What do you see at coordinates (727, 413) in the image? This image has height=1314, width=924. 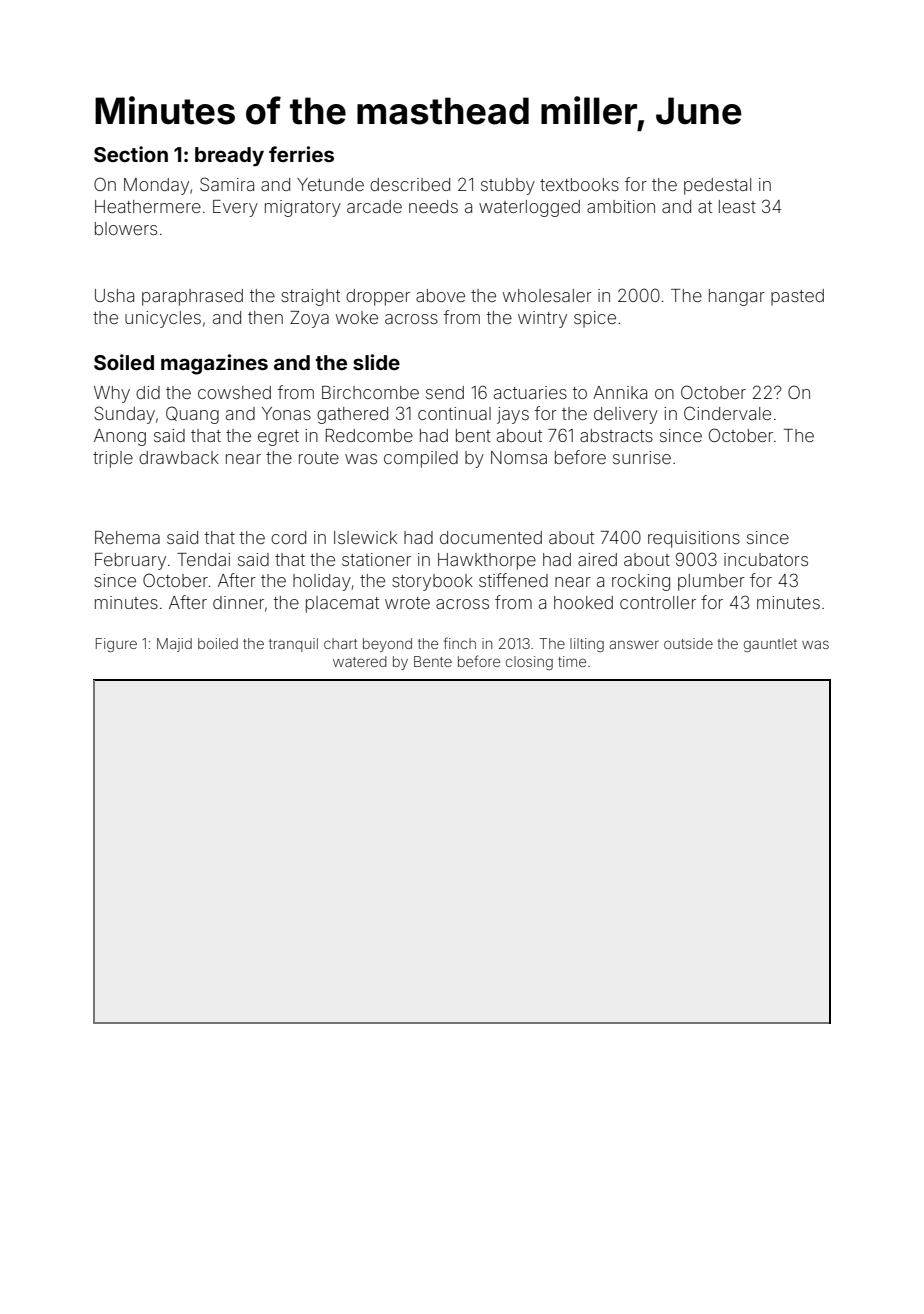 I see `Cindervale` at bounding box center [727, 413].
